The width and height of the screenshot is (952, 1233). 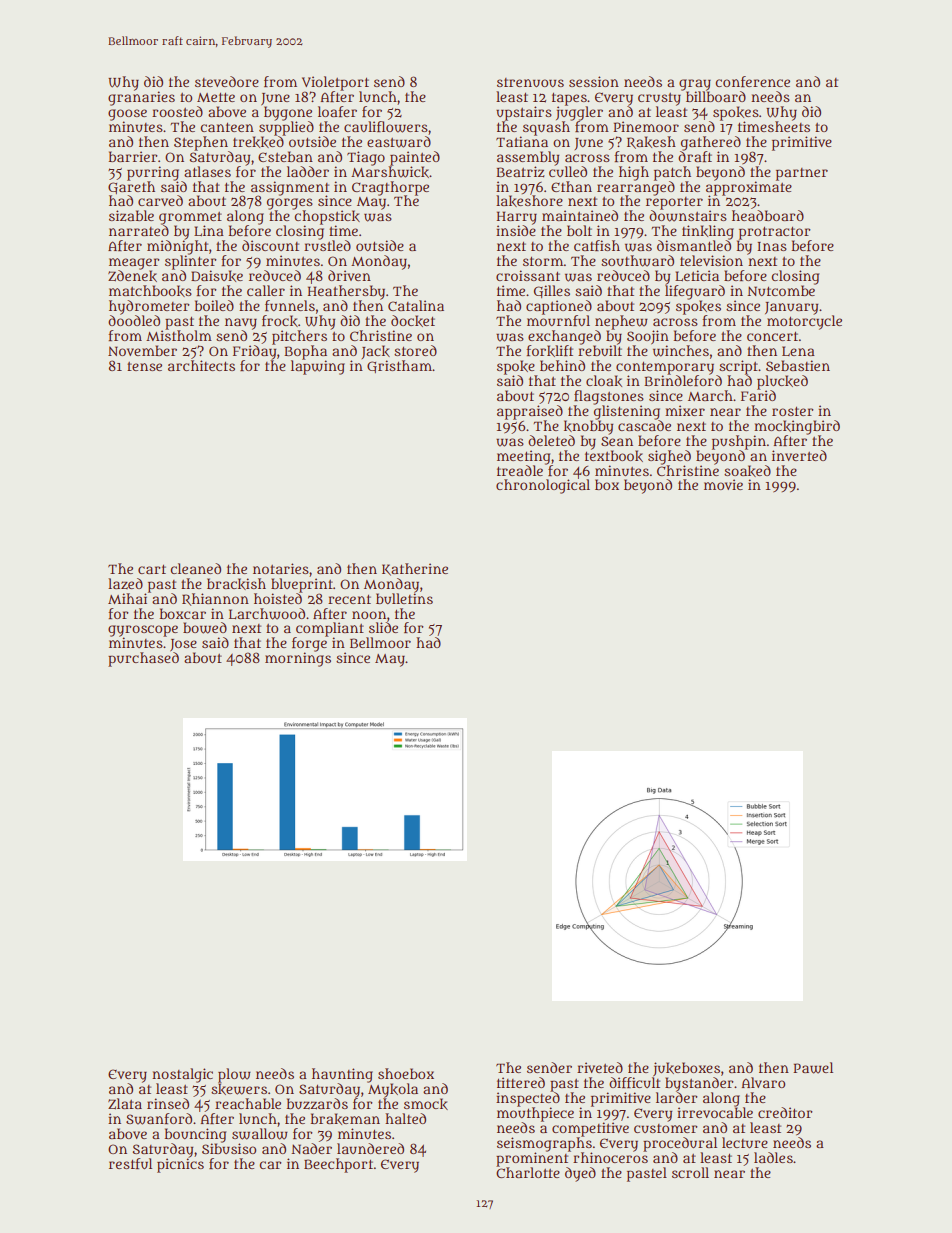 I want to click on slide, so click(x=383, y=627).
